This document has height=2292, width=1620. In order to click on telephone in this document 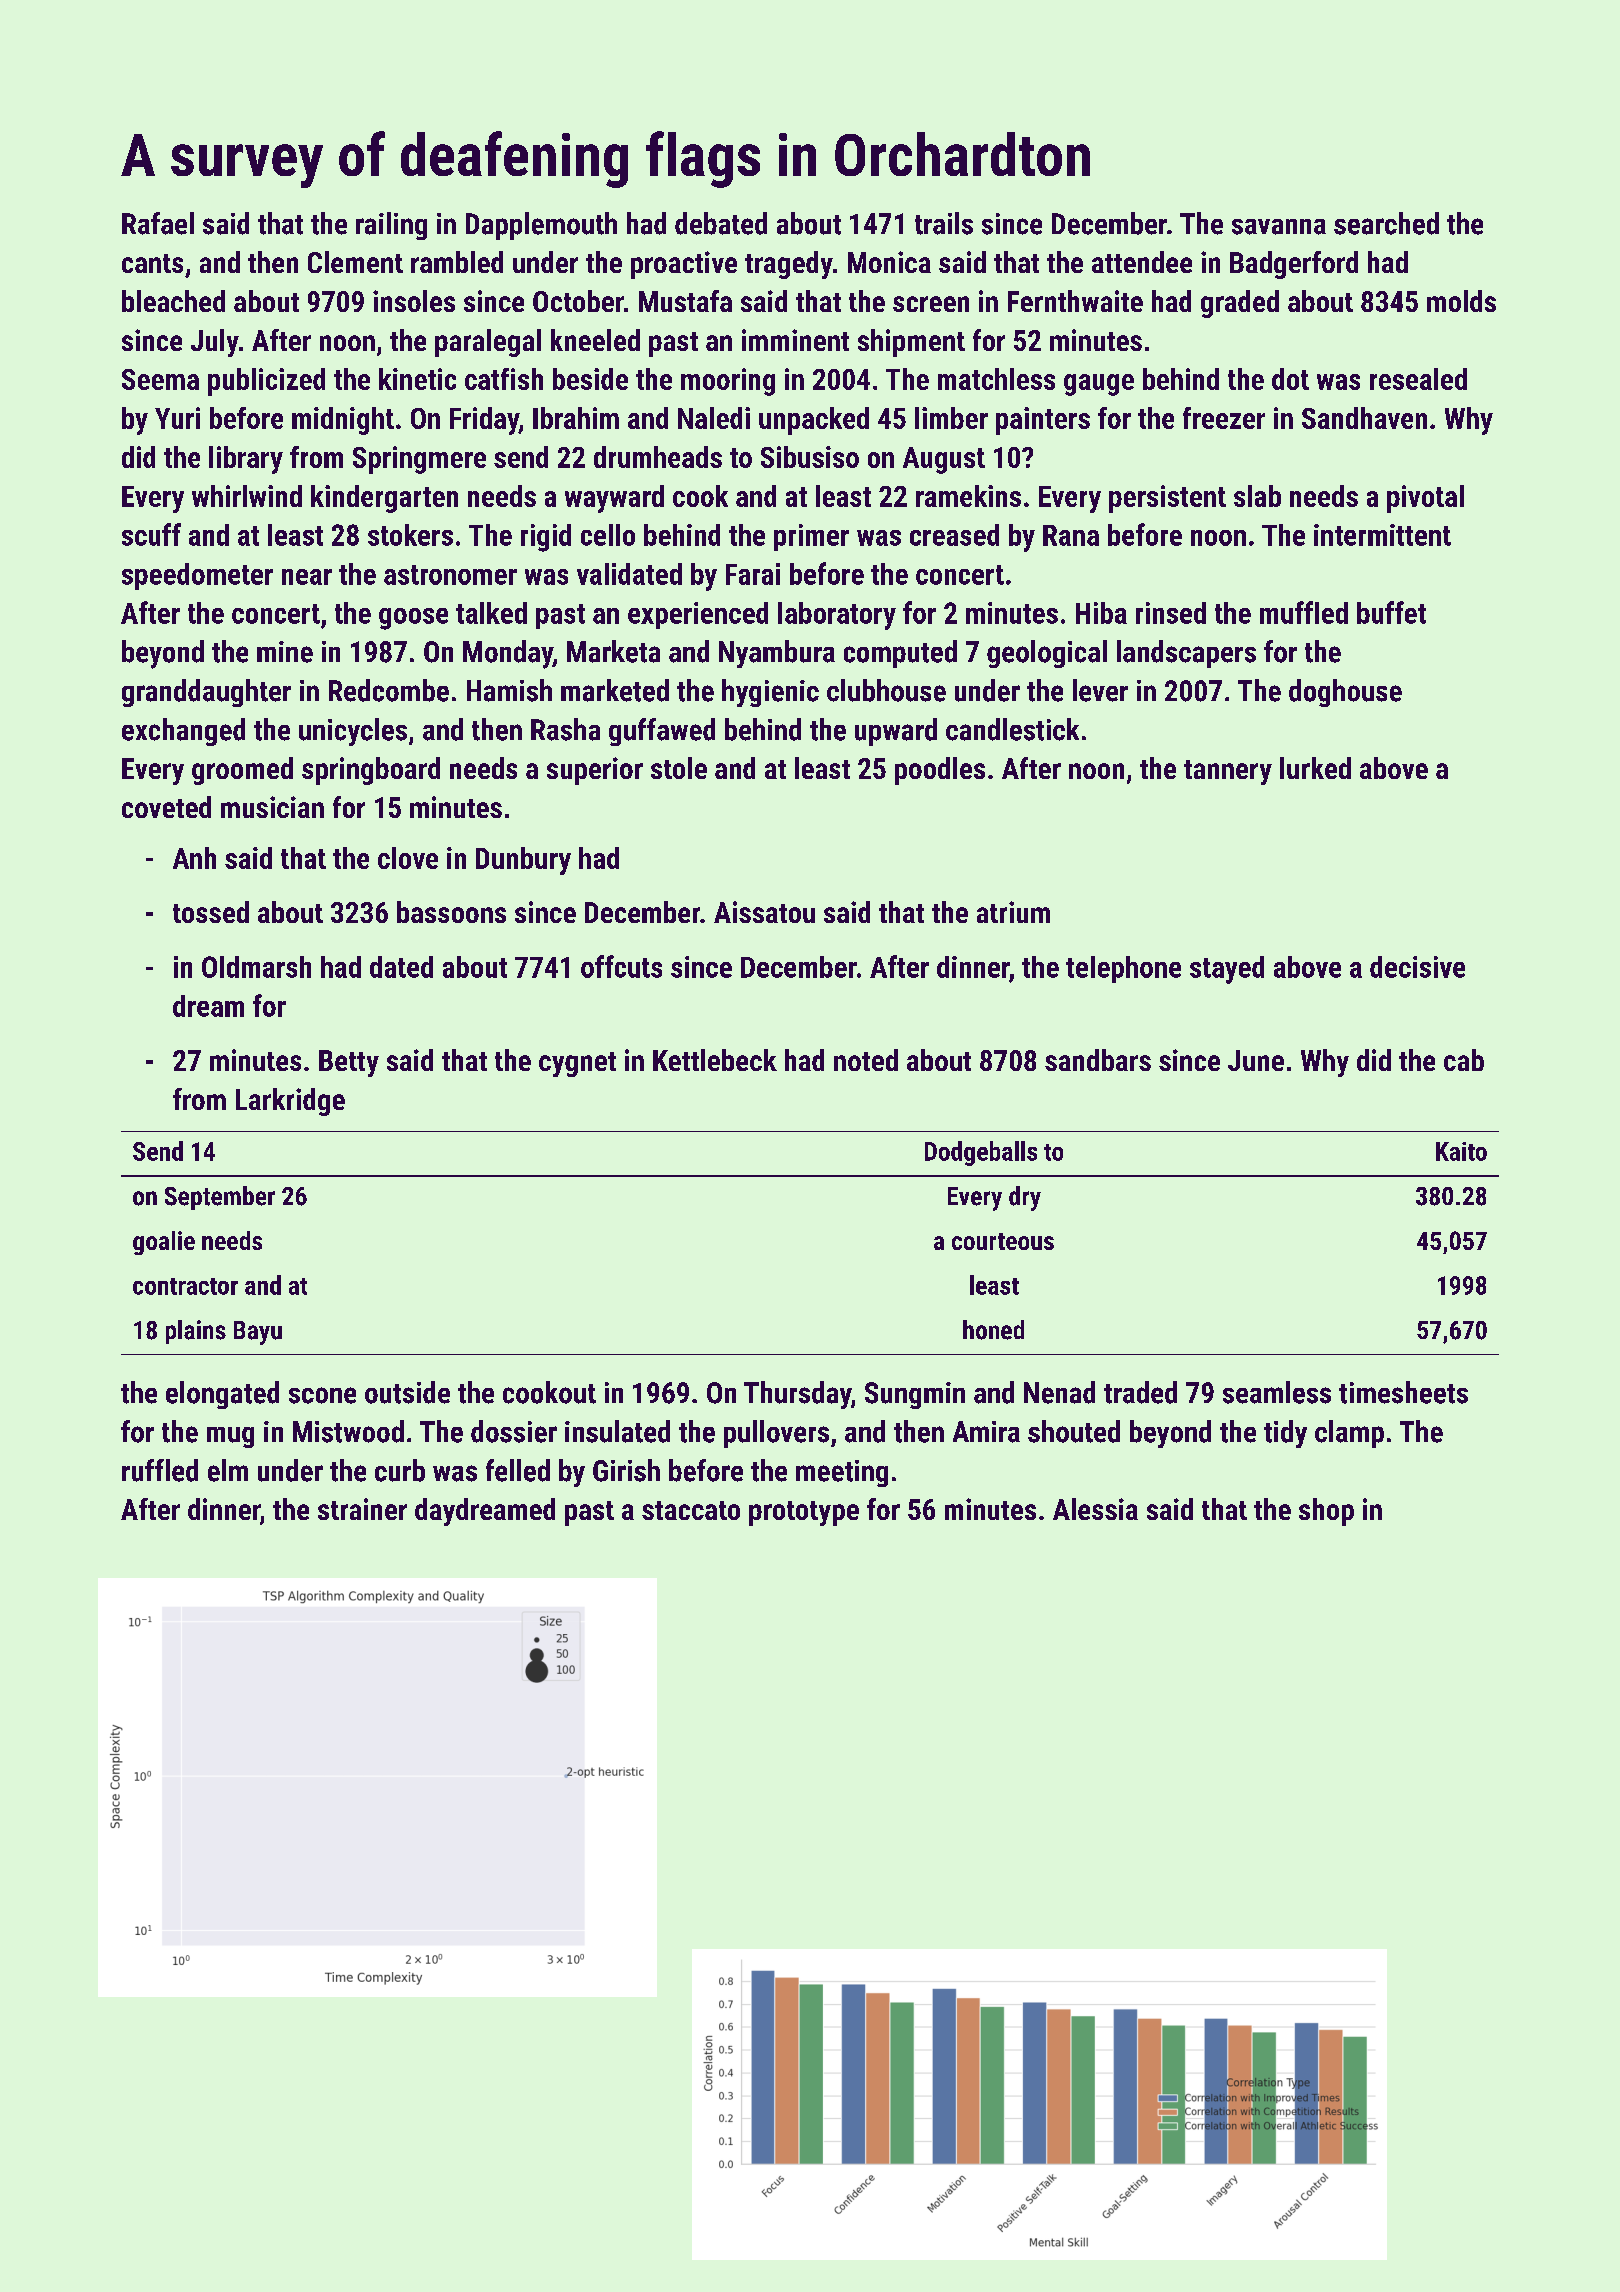, I will do `click(1123, 969)`.
